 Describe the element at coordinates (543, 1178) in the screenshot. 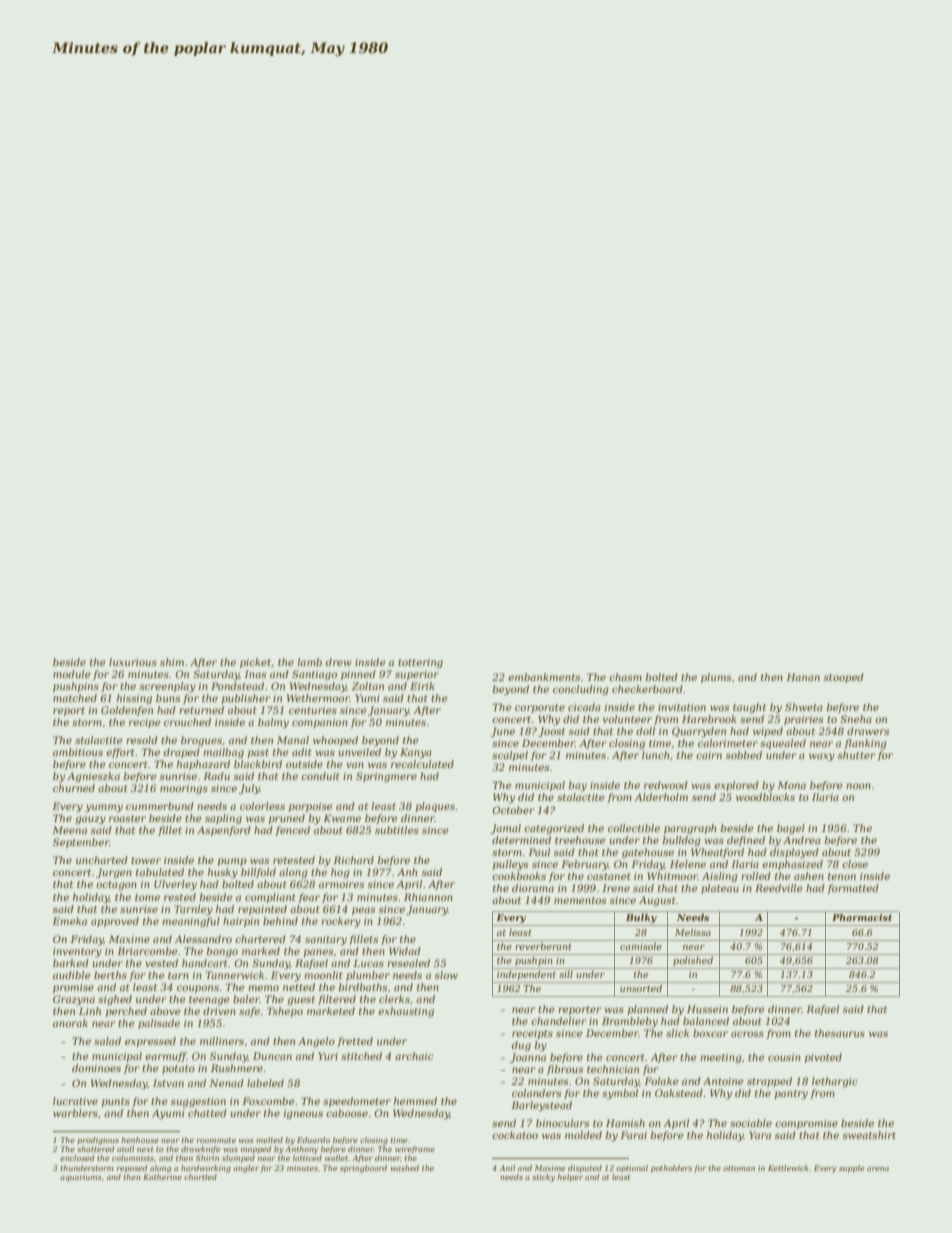

I see `sticky` at that location.
